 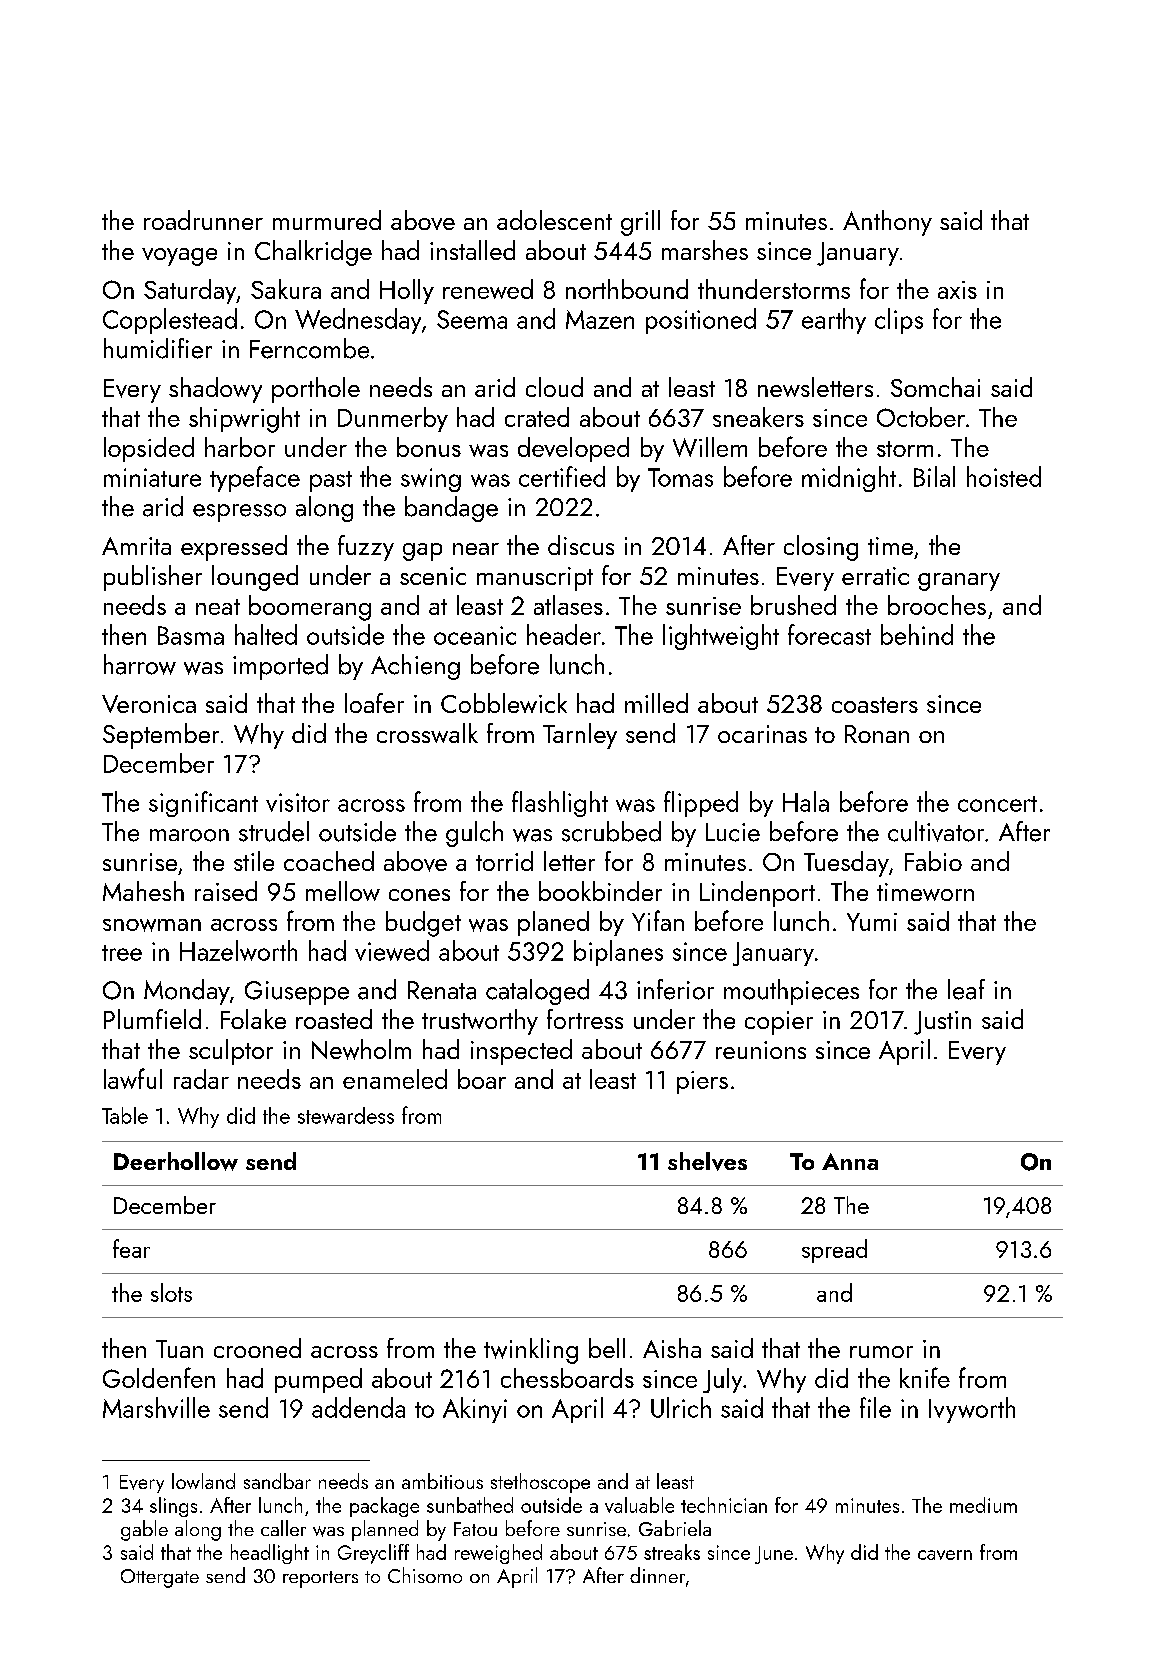 I want to click on brooches, so click(x=937, y=605).
